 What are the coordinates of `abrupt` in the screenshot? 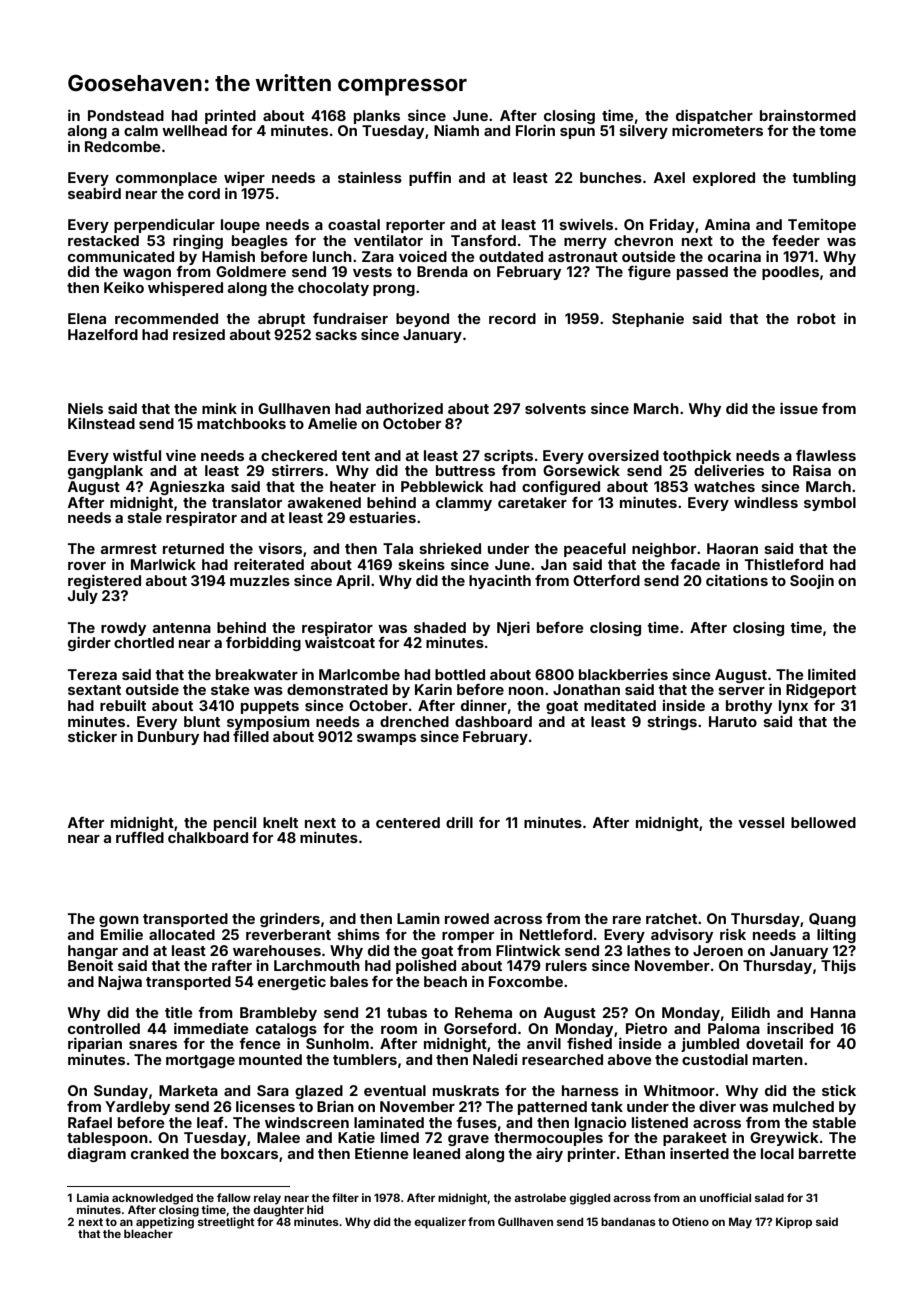 It's located at (281, 320).
